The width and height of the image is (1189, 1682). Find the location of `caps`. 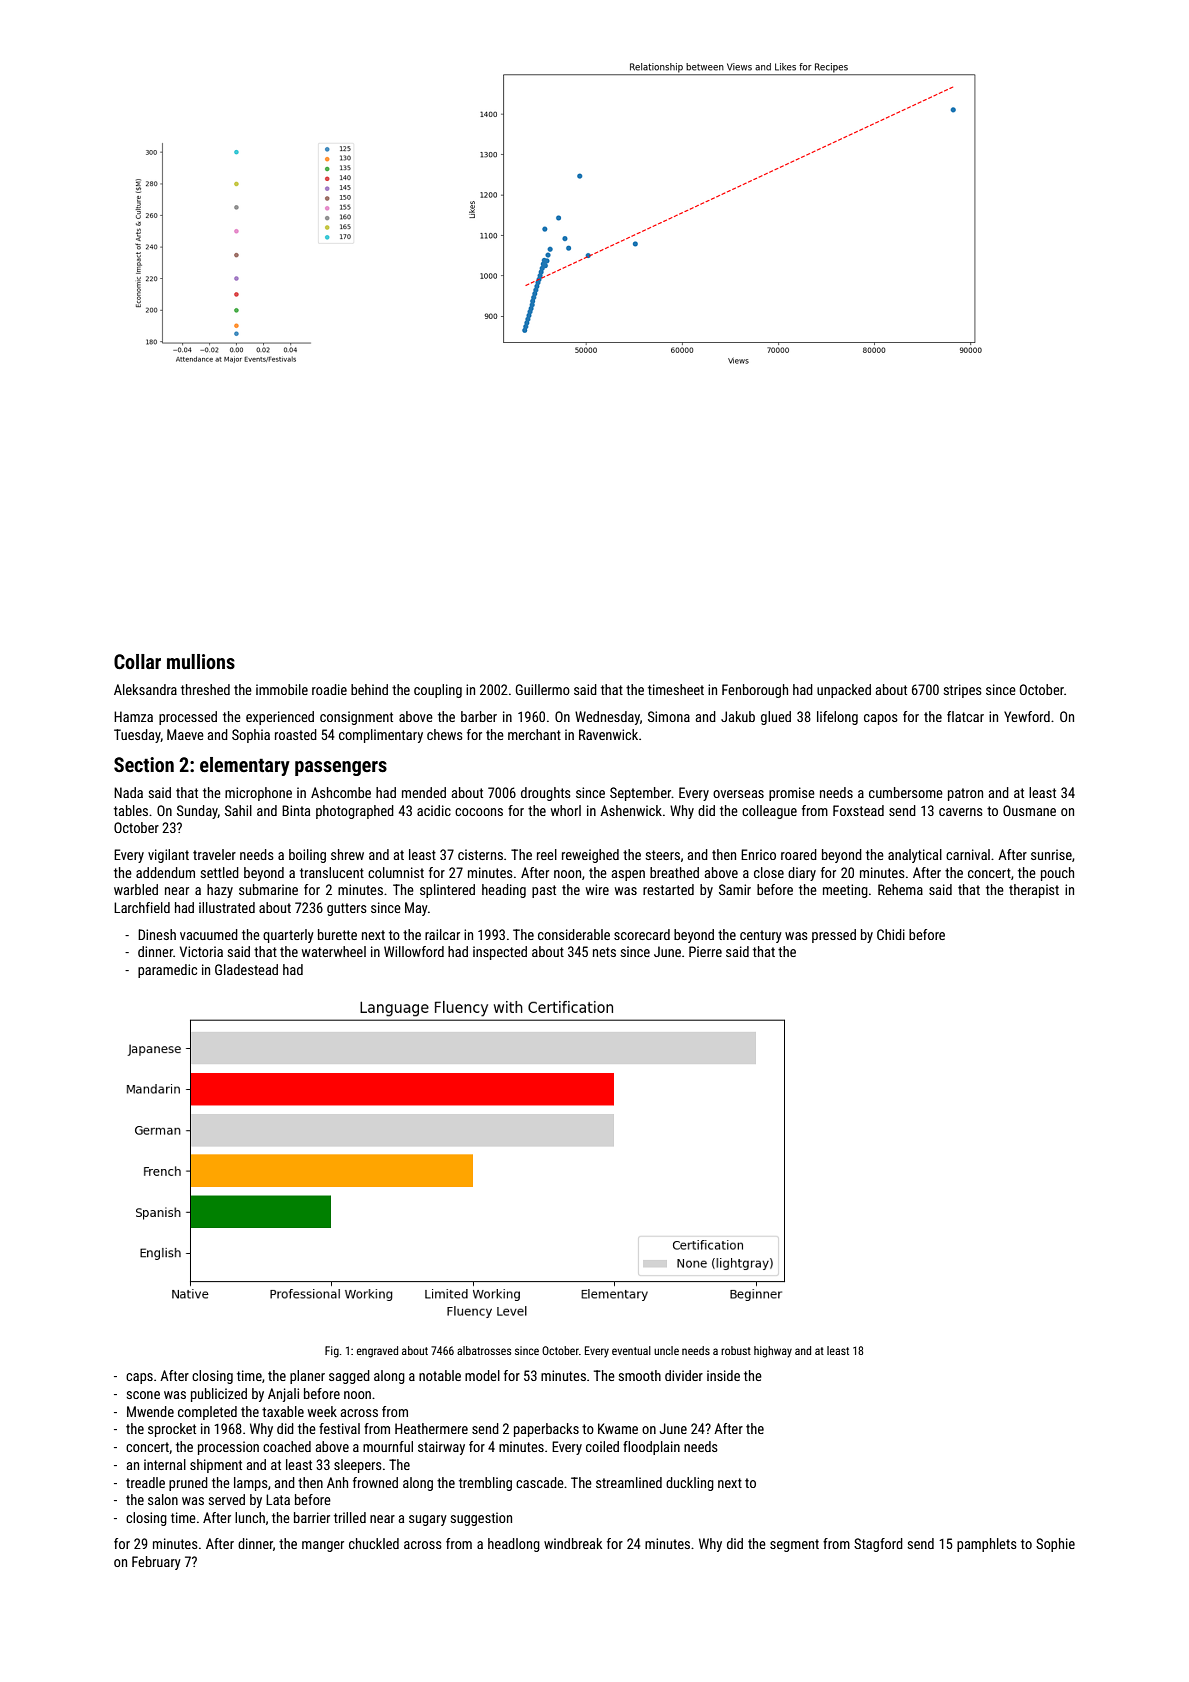

caps is located at coordinates (139, 1378).
